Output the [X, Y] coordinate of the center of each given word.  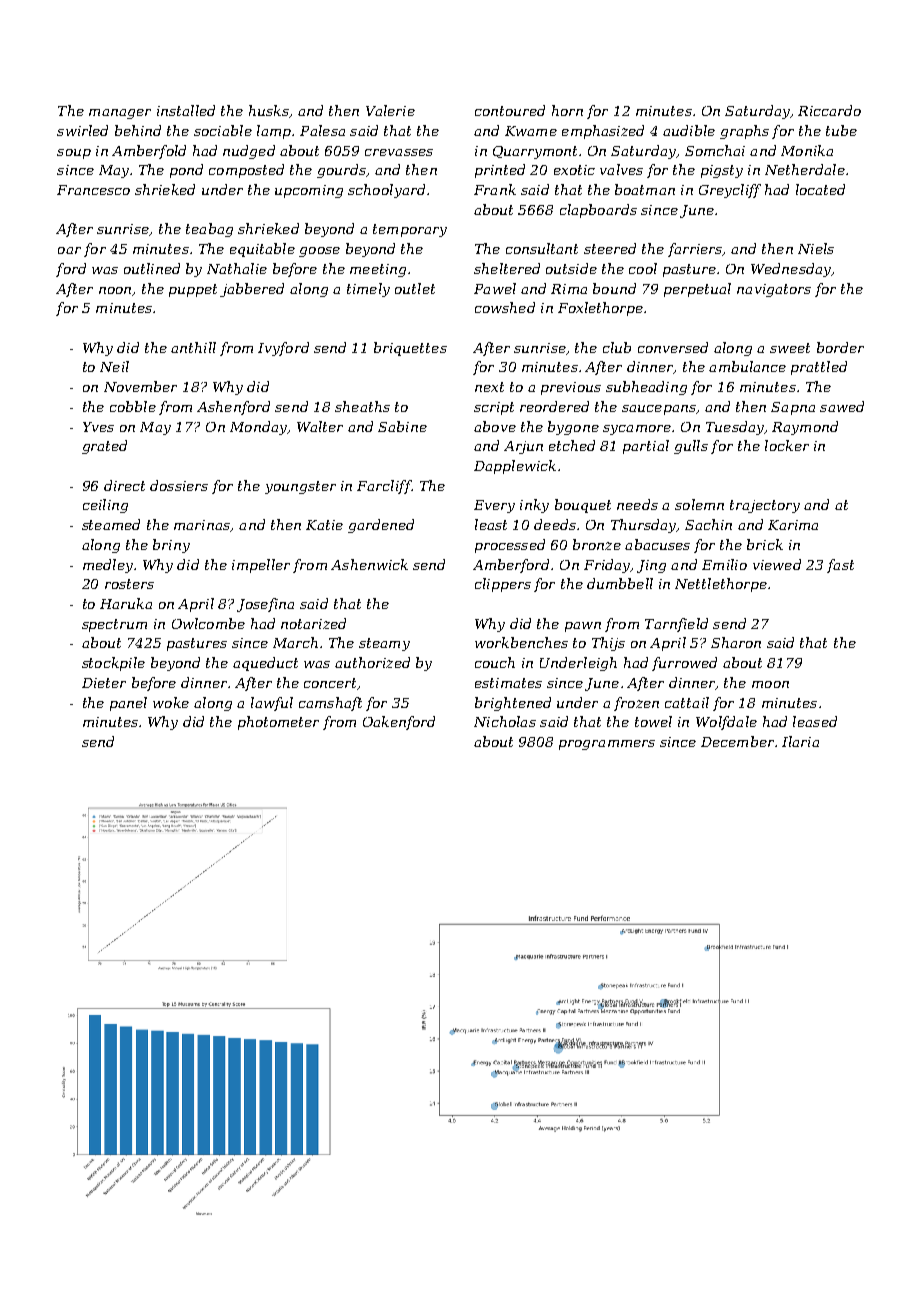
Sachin [708, 524]
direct [124, 485]
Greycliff [730, 191]
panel [128, 704]
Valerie [390, 110]
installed [186, 110]
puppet [193, 290]
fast [840, 566]
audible [689, 130]
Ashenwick [369, 564]
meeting [378, 270]
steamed [111, 524]
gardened [381, 526]
